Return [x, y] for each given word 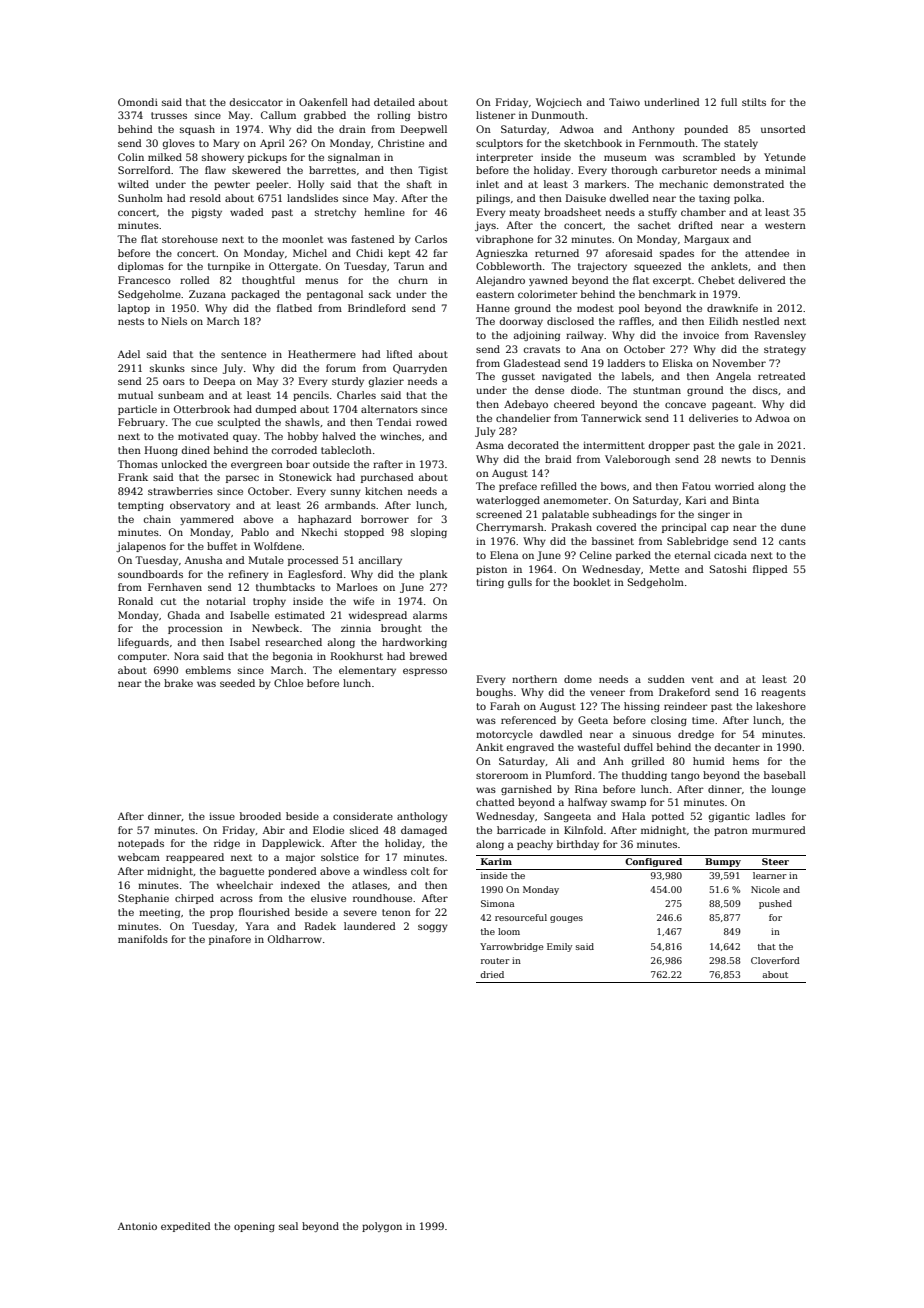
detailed [394, 102]
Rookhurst [357, 656]
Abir [274, 830]
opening [254, 1227]
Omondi [138, 102]
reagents [783, 693]
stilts [754, 102]
